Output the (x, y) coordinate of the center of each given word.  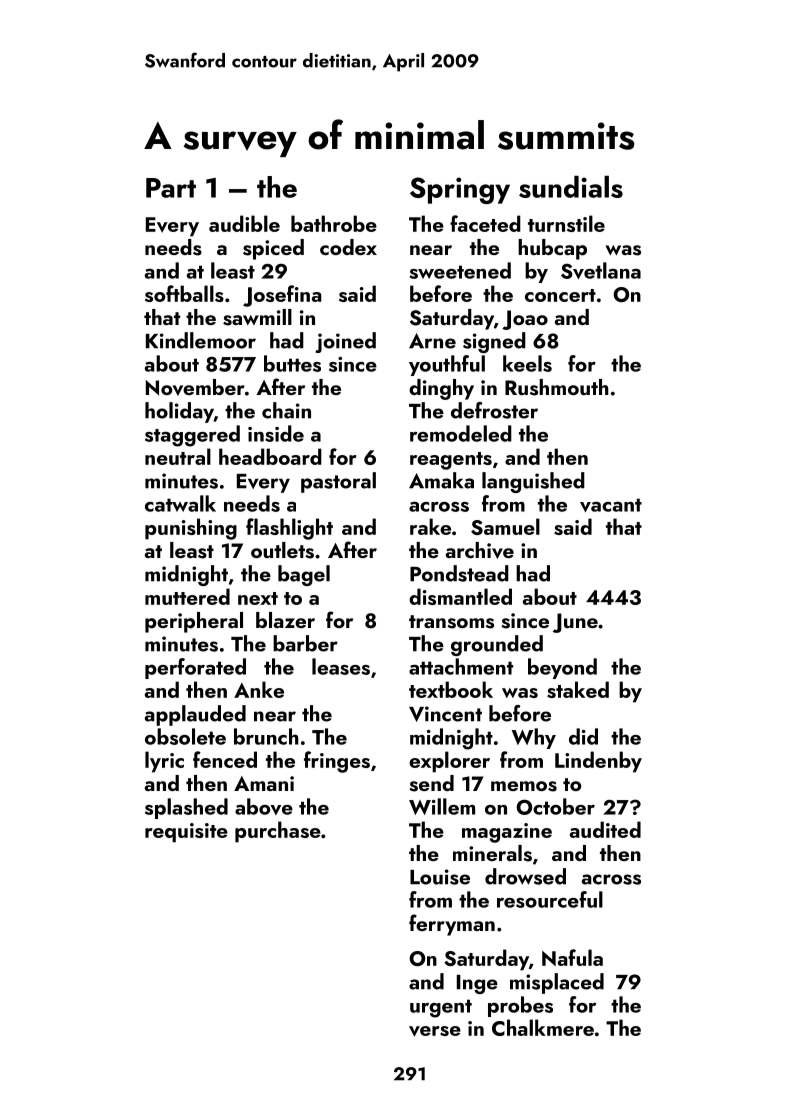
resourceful (550, 899)
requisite (186, 833)
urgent (441, 1008)
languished (533, 482)
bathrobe (334, 223)
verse (435, 1031)
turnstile (566, 223)
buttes (292, 363)
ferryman (452, 925)
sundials (571, 187)
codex (348, 247)
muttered (187, 596)
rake (430, 526)
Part (171, 188)
